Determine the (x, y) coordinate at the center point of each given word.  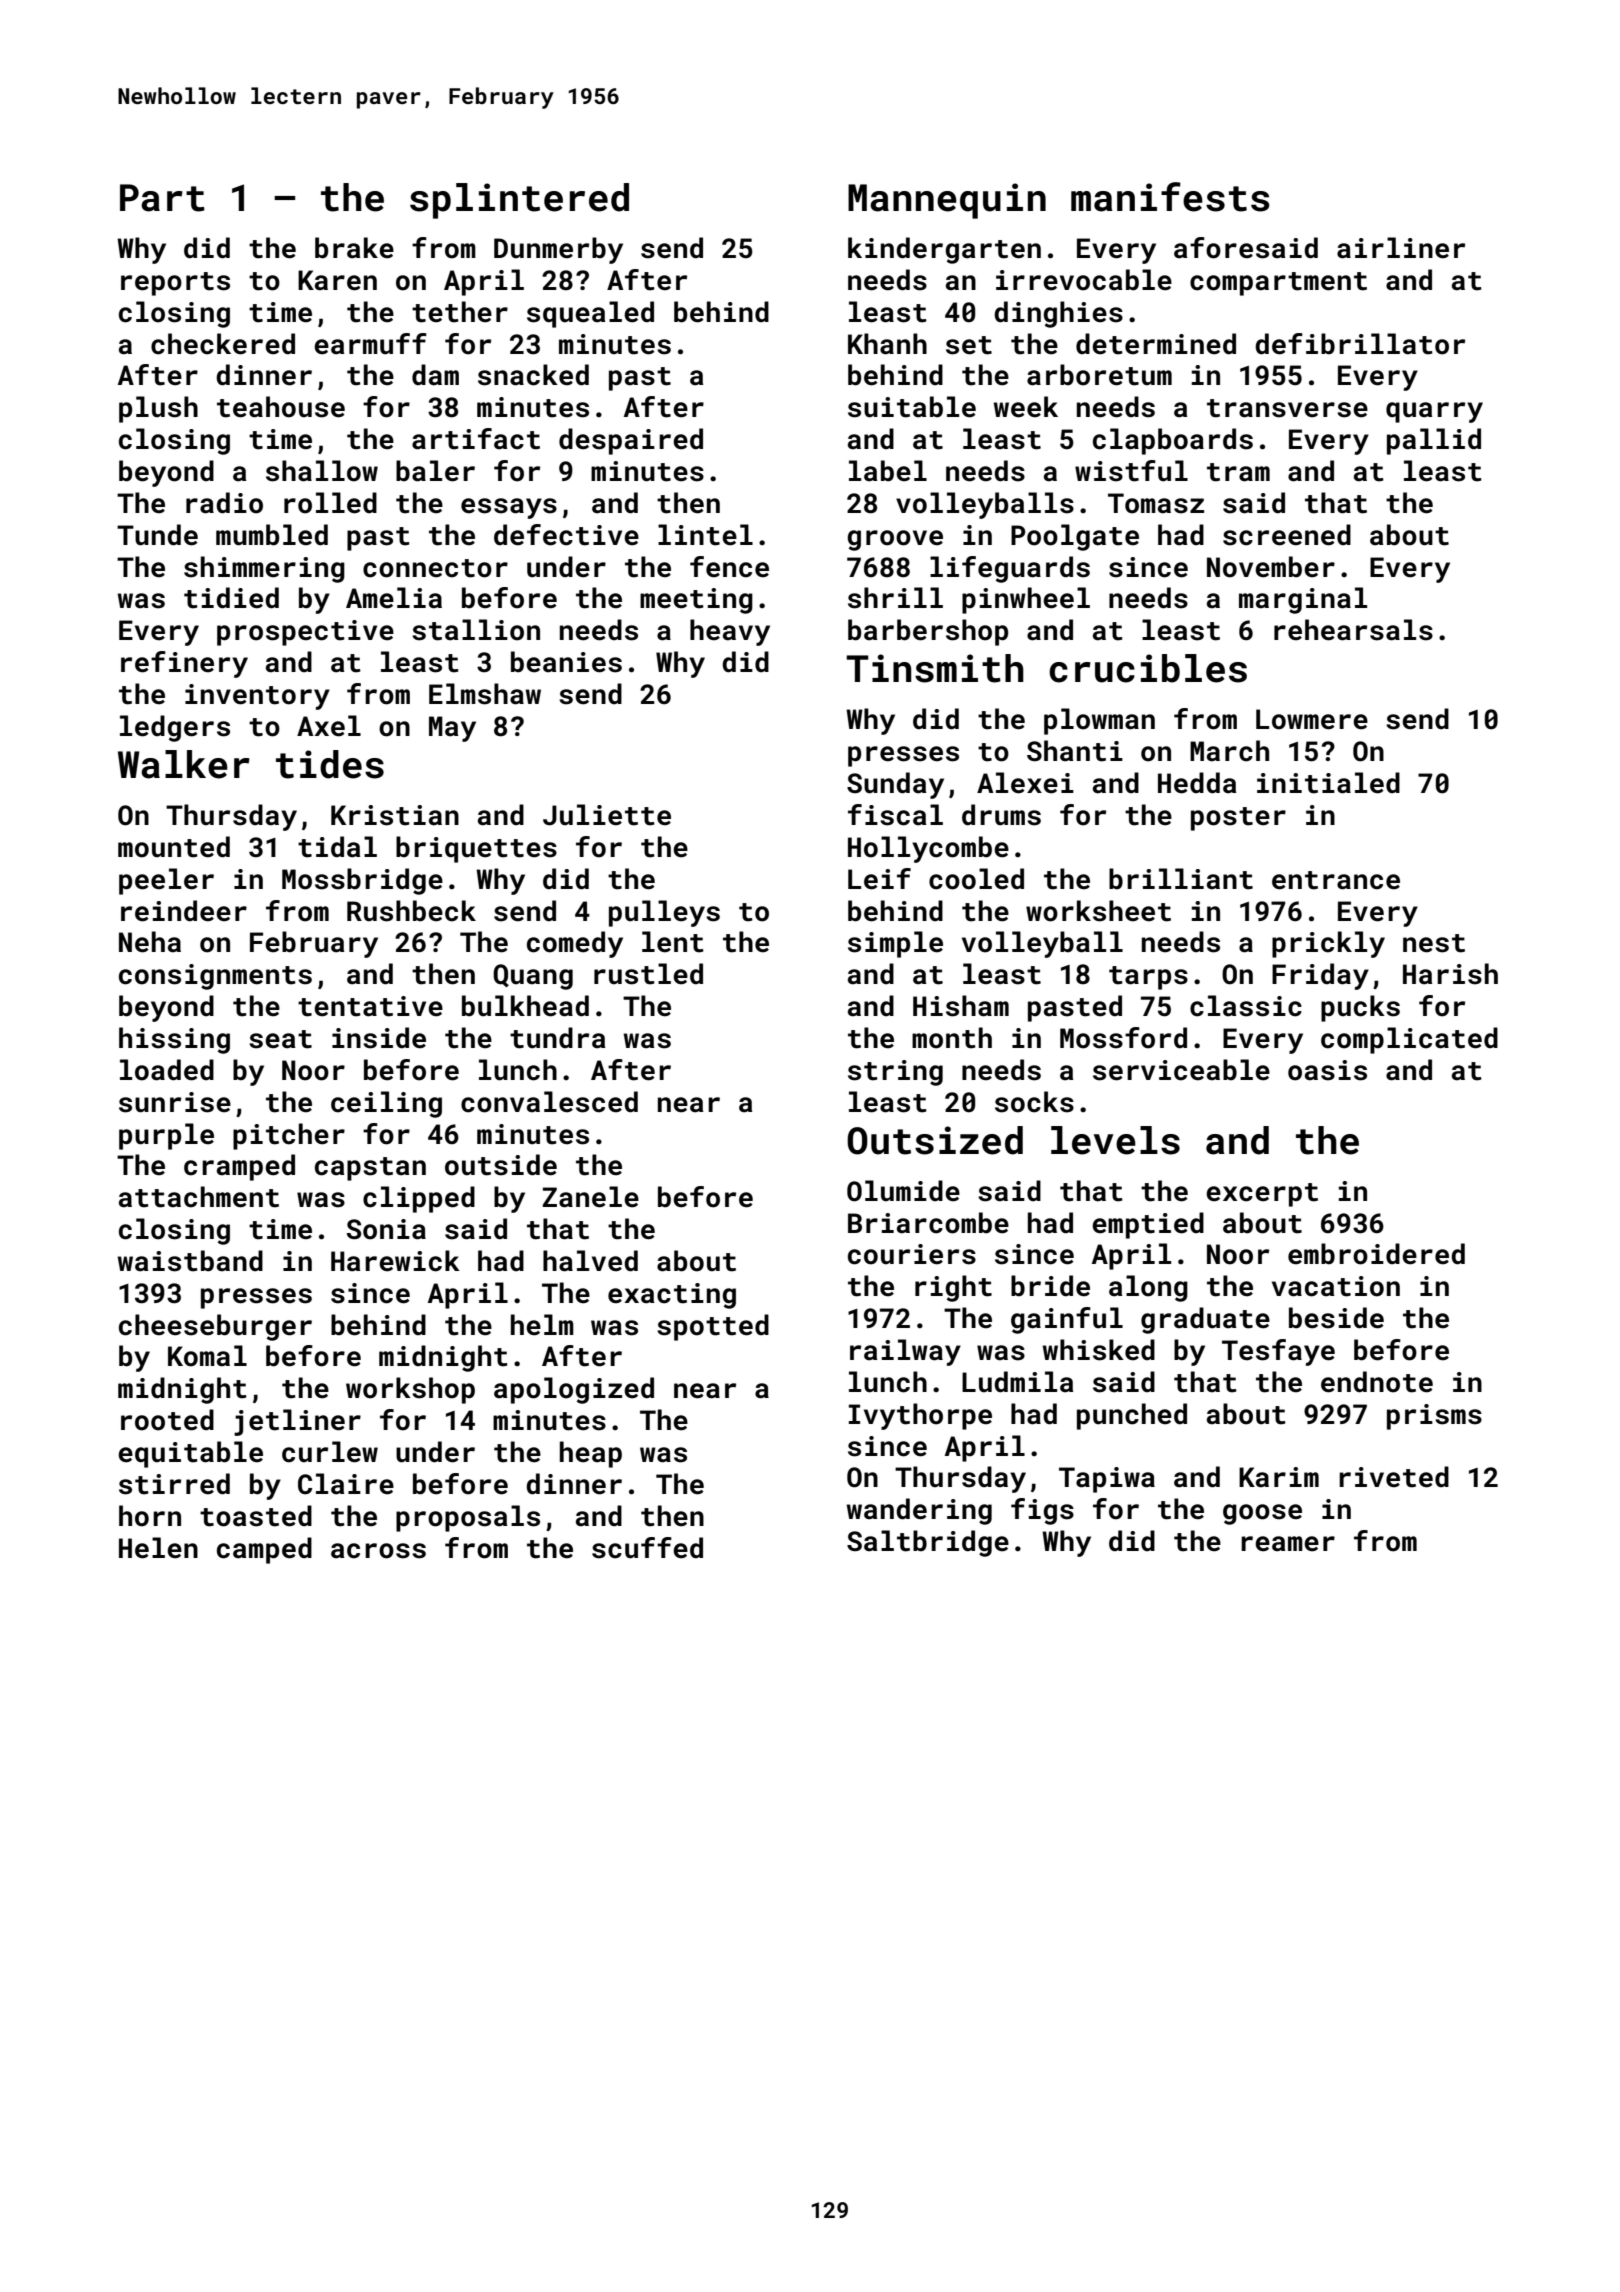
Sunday (895, 785)
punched (1132, 1416)
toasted (256, 1516)
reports (175, 284)
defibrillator (1360, 344)
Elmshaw (485, 694)
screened (1287, 535)
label (888, 471)
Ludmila (1018, 1382)
